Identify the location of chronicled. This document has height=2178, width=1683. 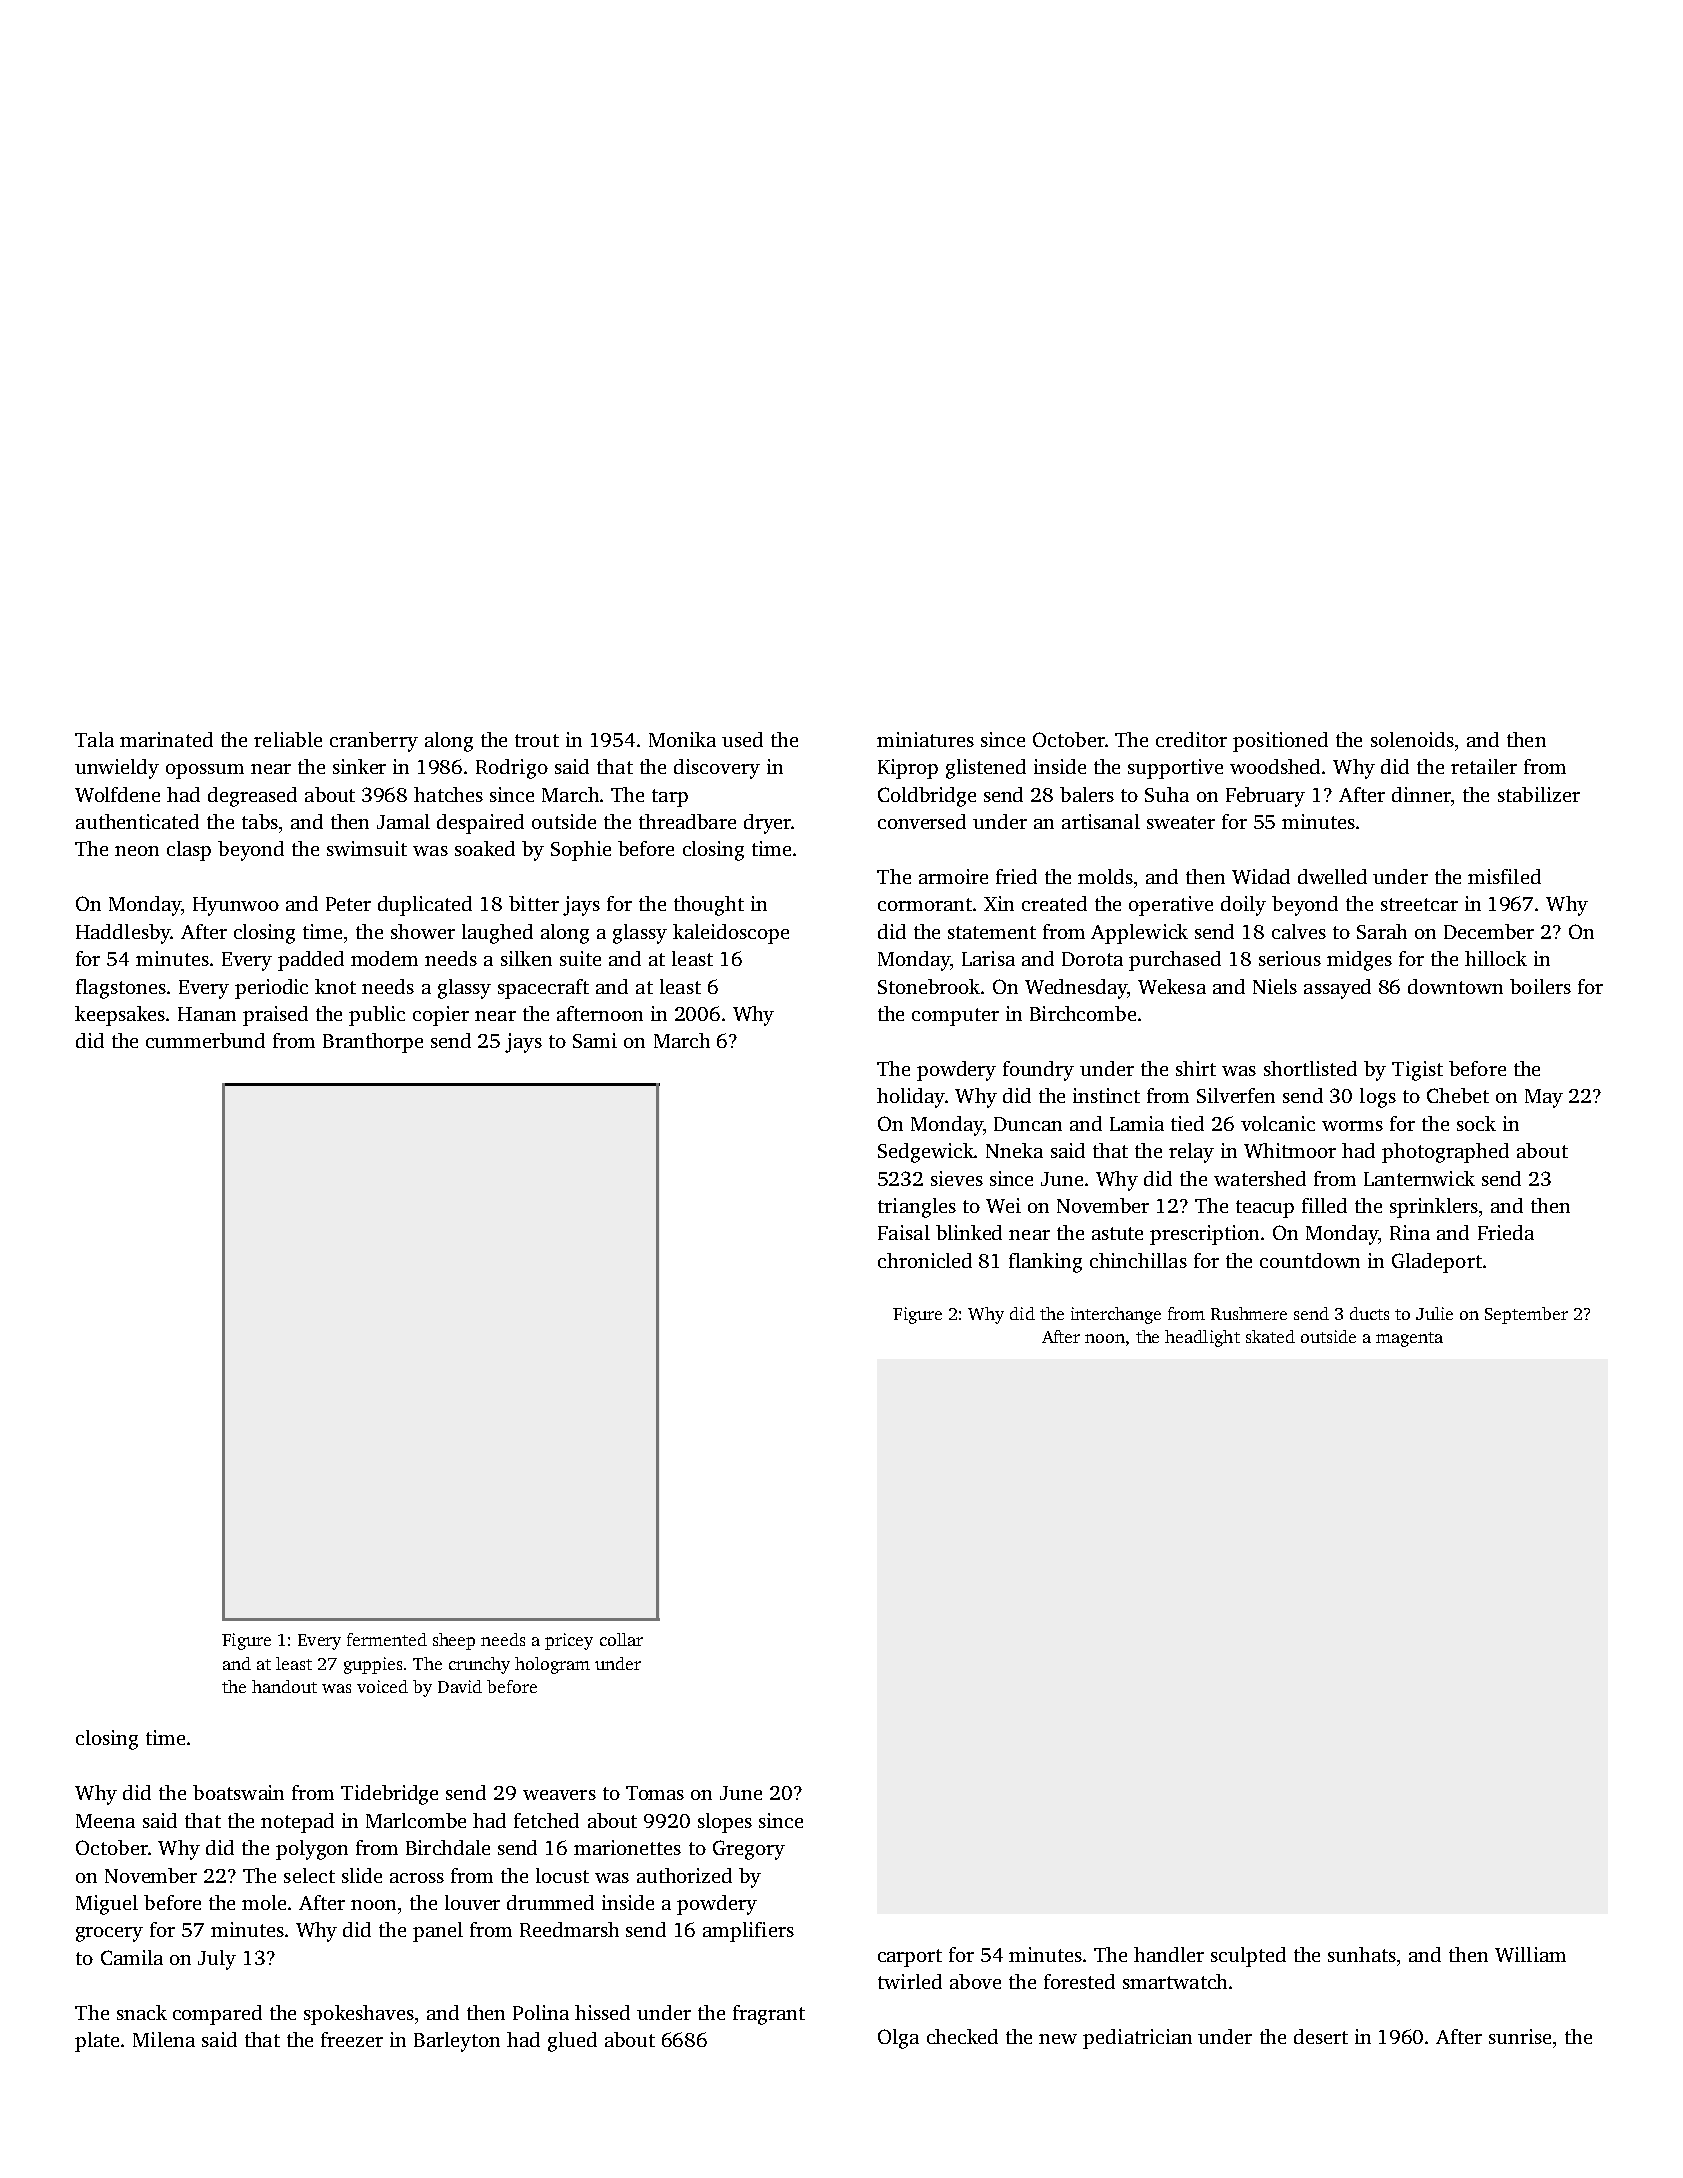
(925, 1260).
